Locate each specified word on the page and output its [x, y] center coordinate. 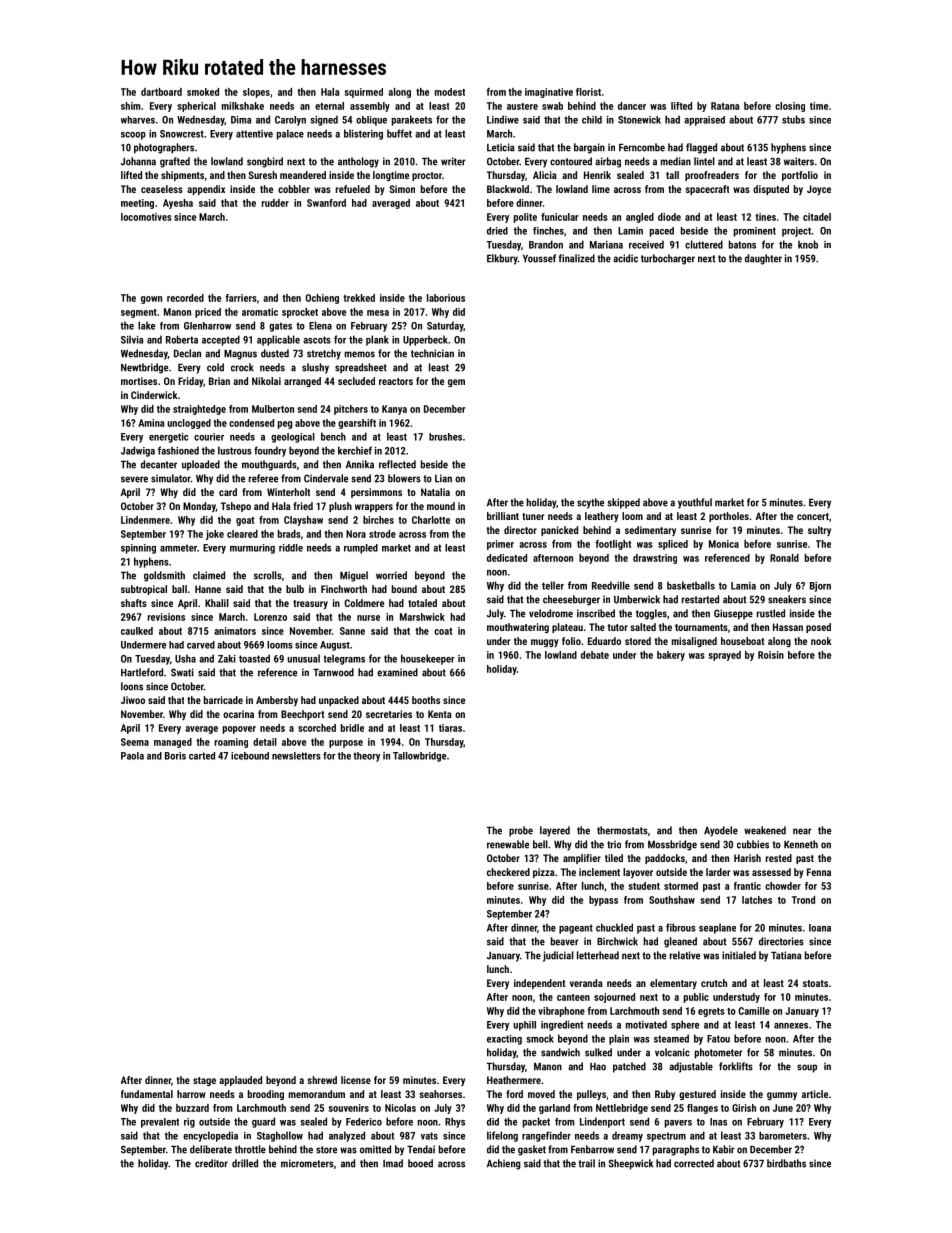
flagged [701, 148]
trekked [359, 298]
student [644, 886]
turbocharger [668, 259]
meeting [137, 204]
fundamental [147, 1094]
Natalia [435, 492]
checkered [508, 872]
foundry [270, 451]
